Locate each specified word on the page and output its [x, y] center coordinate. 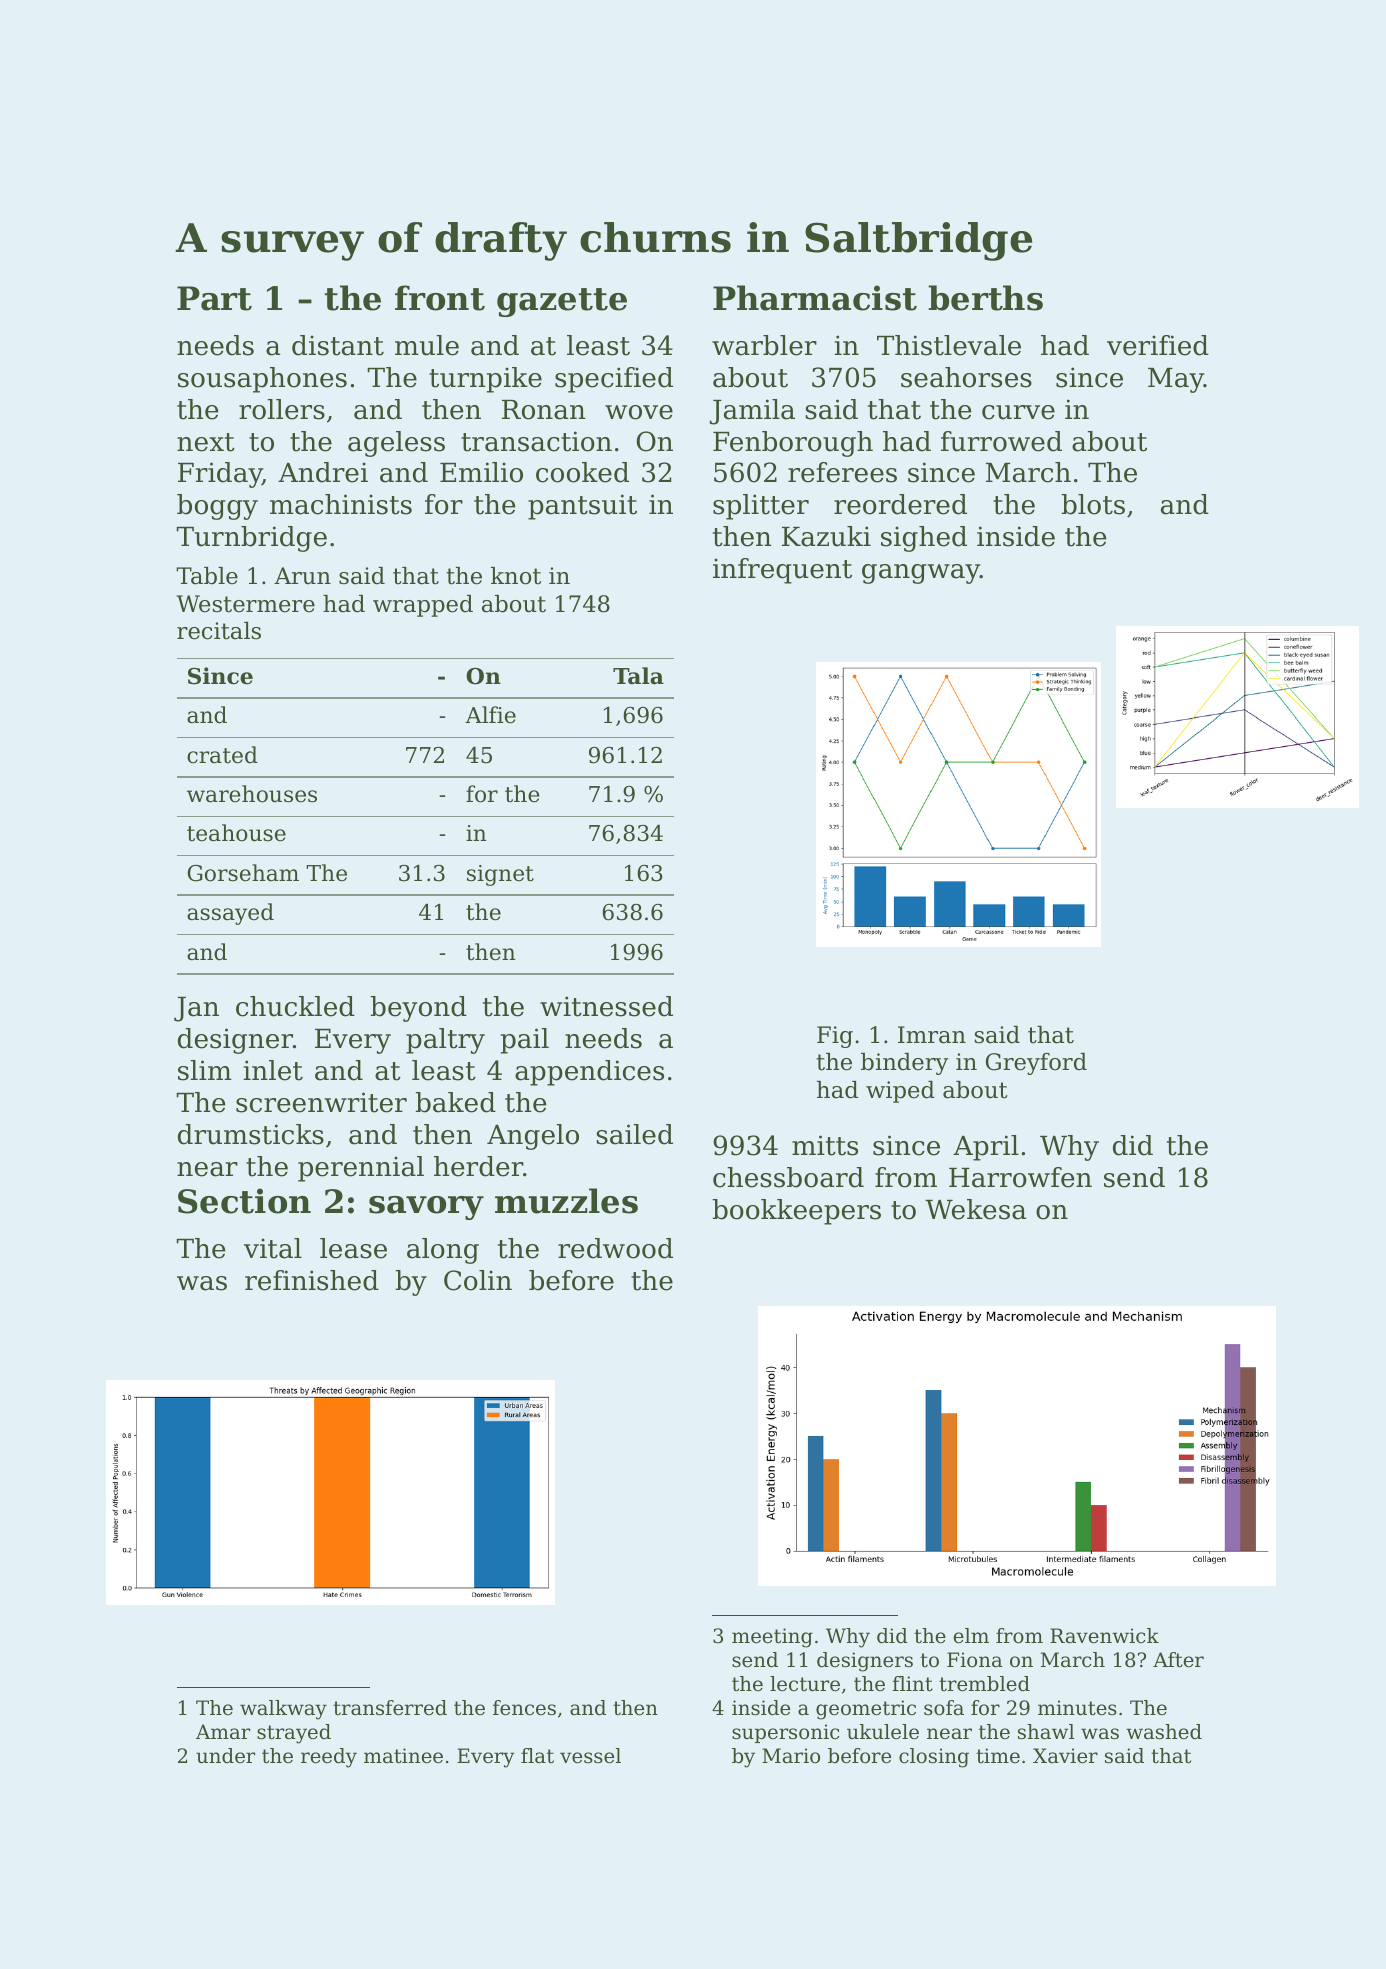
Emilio [481, 472]
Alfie [490, 715]
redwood [615, 1248]
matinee [403, 1756]
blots [1093, 504]
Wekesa [975, 1209]
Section [244, 1201]
